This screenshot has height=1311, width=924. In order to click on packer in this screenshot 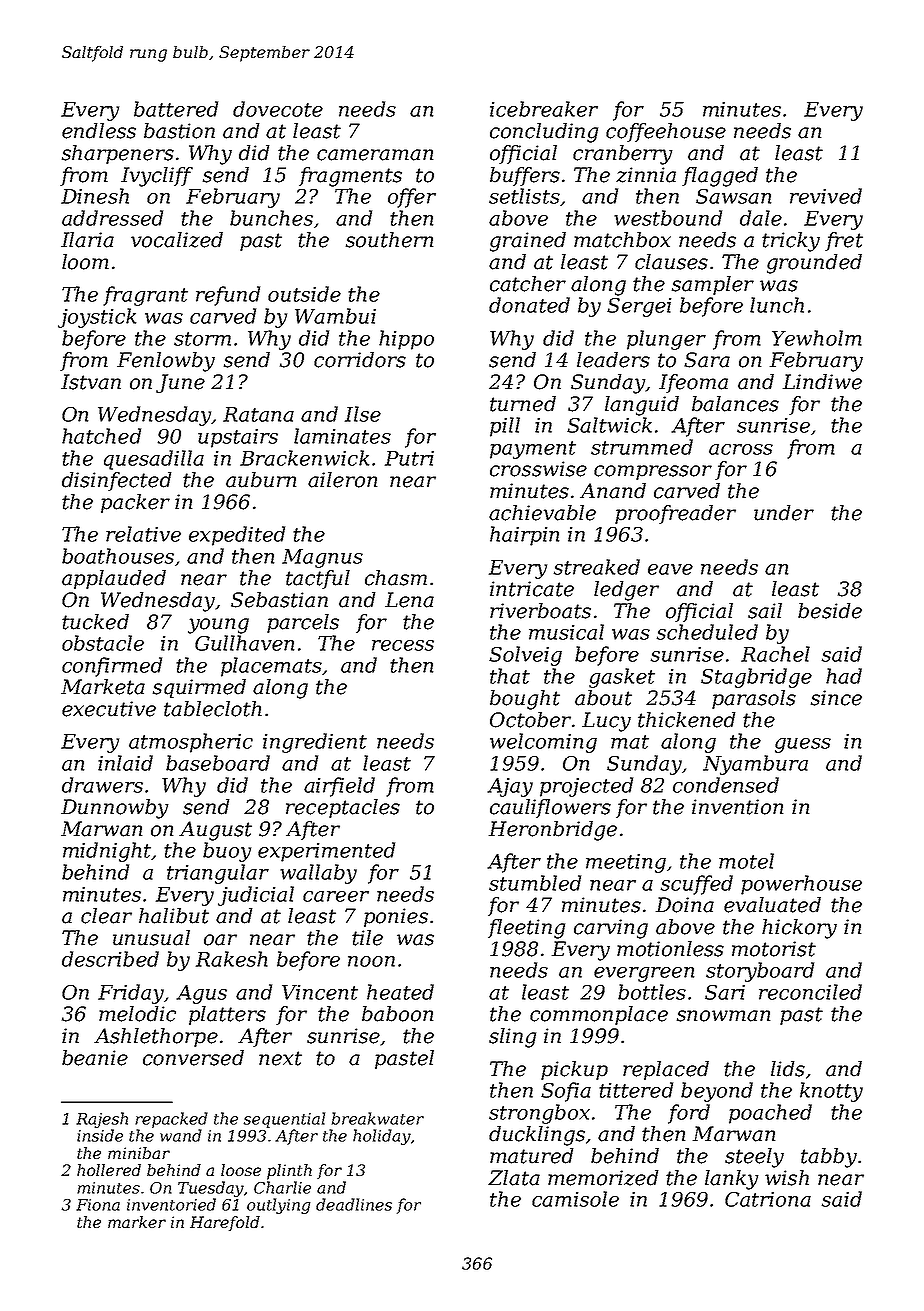, I will do `click(135, 503)`.
